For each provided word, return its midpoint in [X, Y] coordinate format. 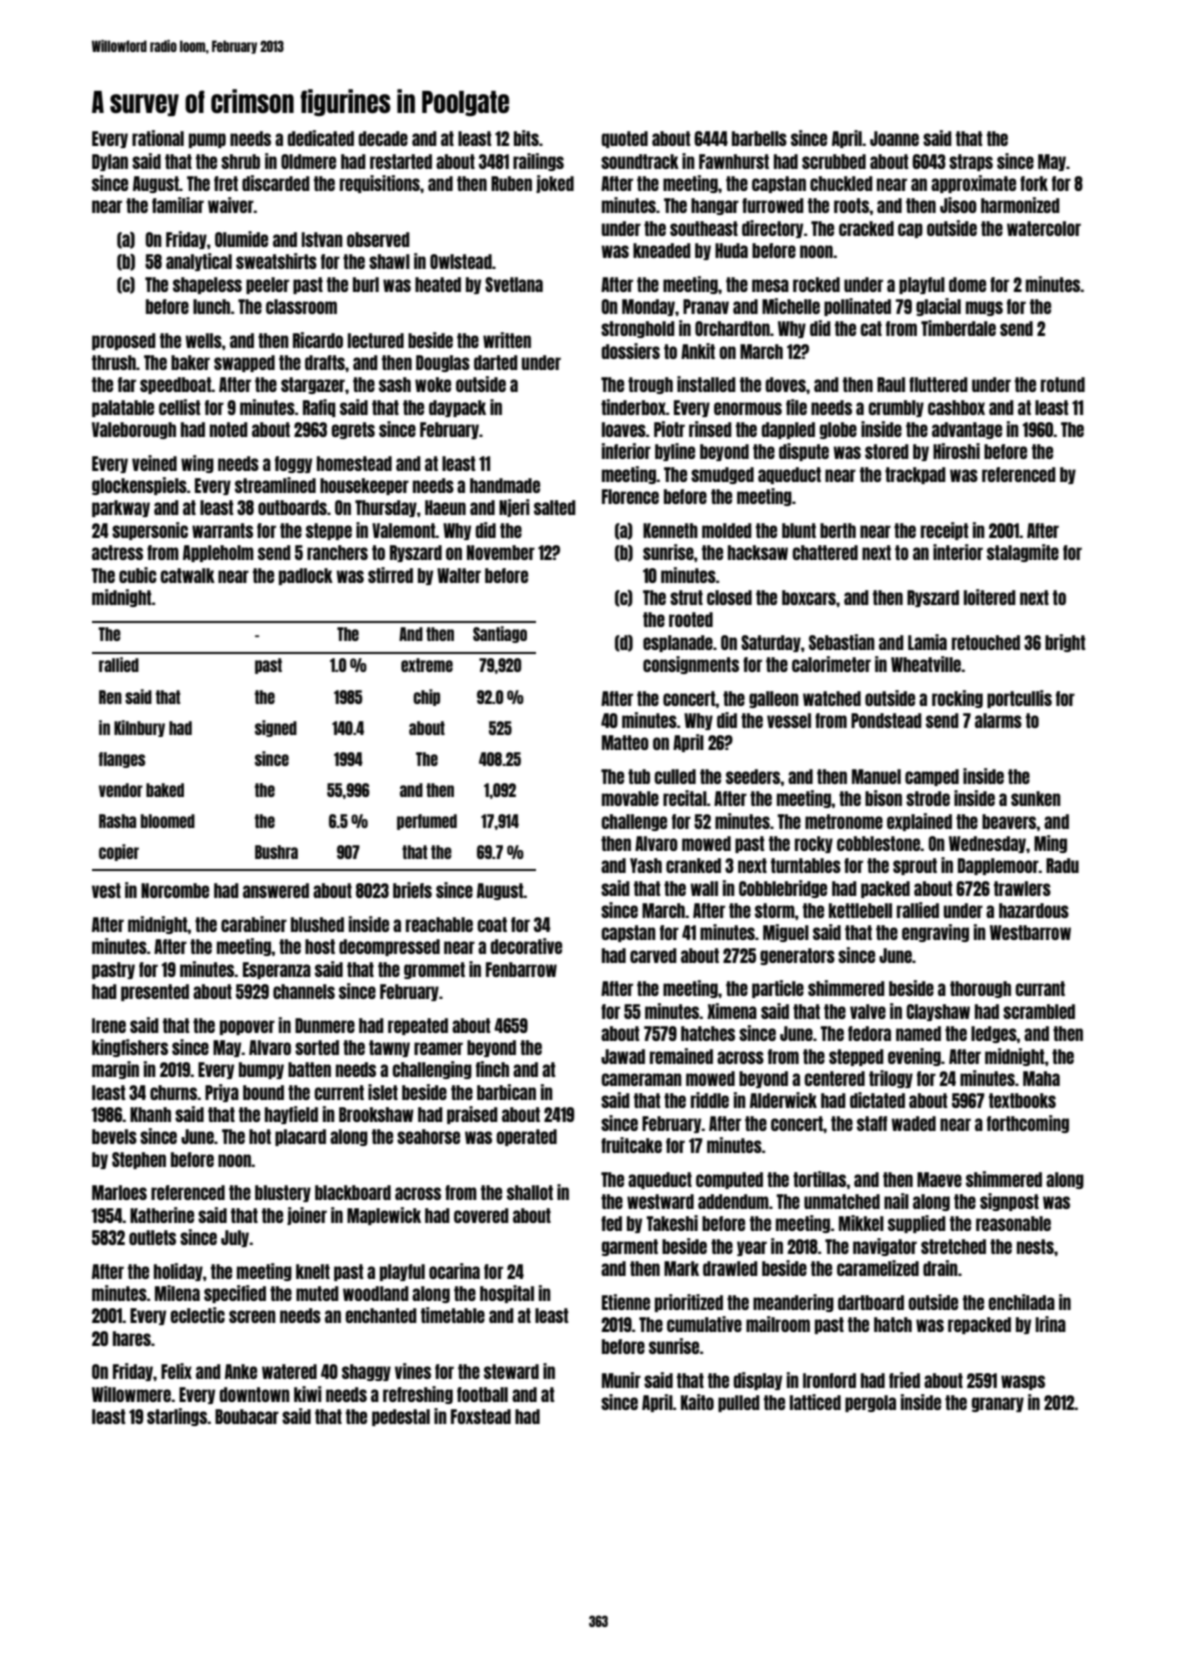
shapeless [207, 285]
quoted [624, 139]
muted [317, 1293]
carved [653, 955]
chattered [825, 552]
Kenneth [670, 530]
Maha [1041, 1078]
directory [772, 229]
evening [914, 1057]
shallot [530, 1192]
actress [117, 552]
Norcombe [175, 890]
